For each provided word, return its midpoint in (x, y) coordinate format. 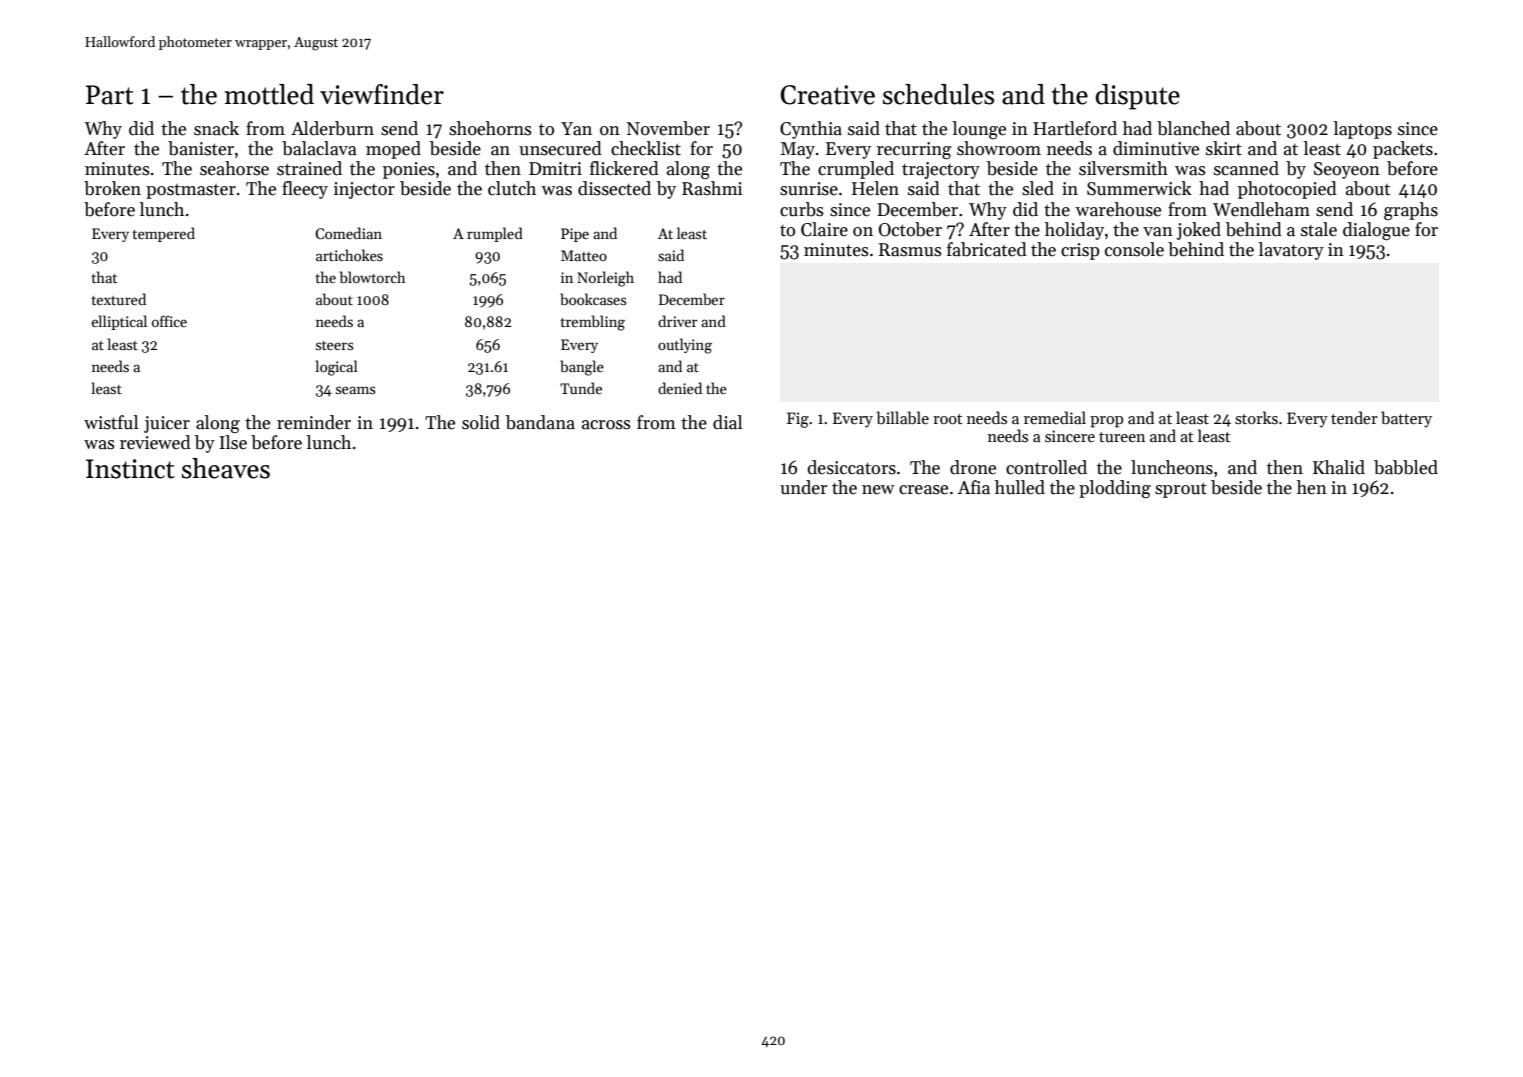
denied (680, 388)
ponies (409, 170)
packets (1403, 150)
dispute (1138, 97)
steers (334, 345)
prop (1106, 422)
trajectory (941, 170)
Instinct (130, 469)
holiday (1074, 231)
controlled (1046, 467)
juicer (167, 424)
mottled (269, 94)
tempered (164, 234)
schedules (938, 94)
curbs (802, 209)
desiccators (851, 467)
